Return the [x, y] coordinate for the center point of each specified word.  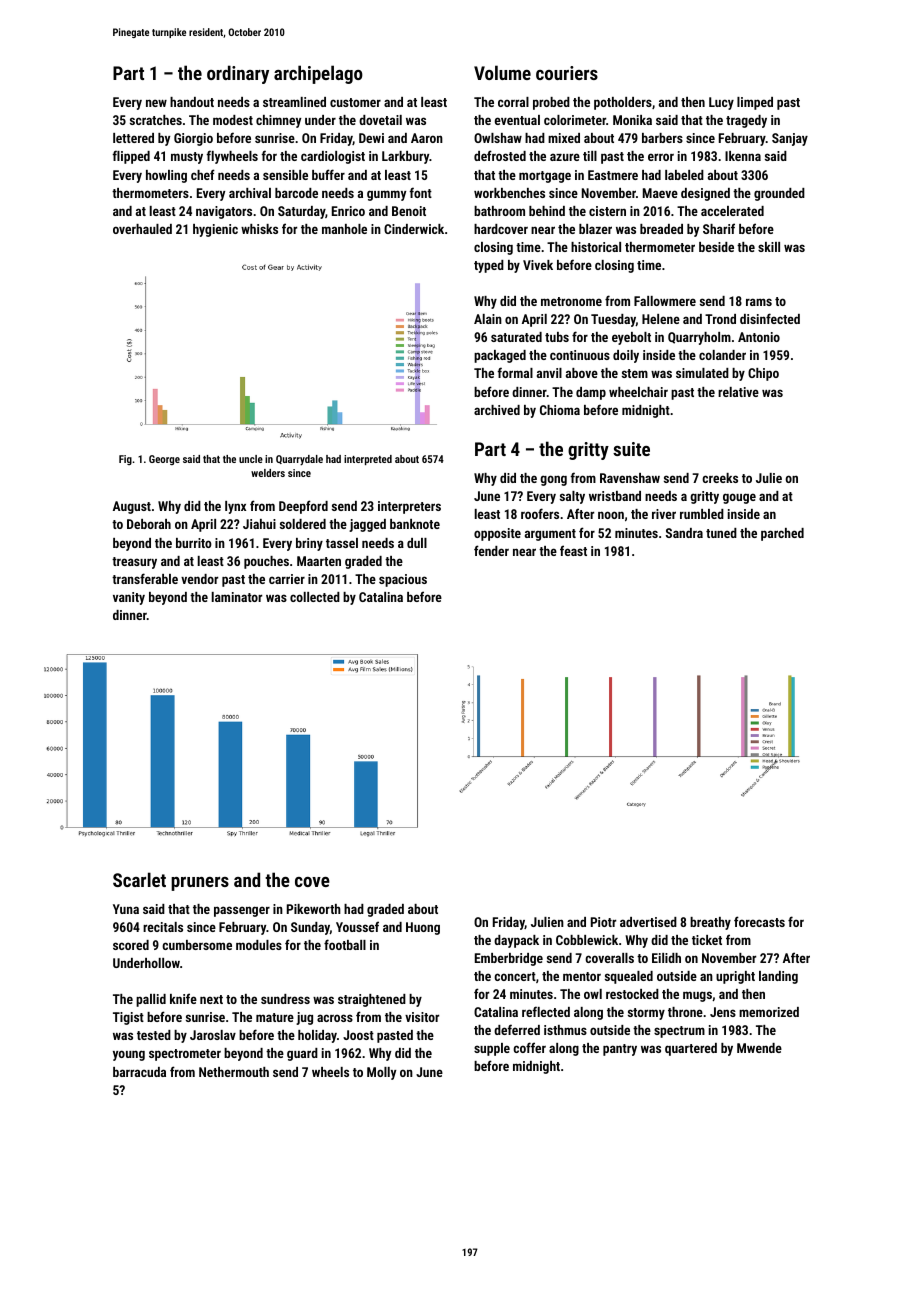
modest [233, 120]
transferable [145, 578]
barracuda [139, 1072]
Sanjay [790, 139]
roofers [540, 513]
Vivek [538, 265]
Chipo [763, 374]
